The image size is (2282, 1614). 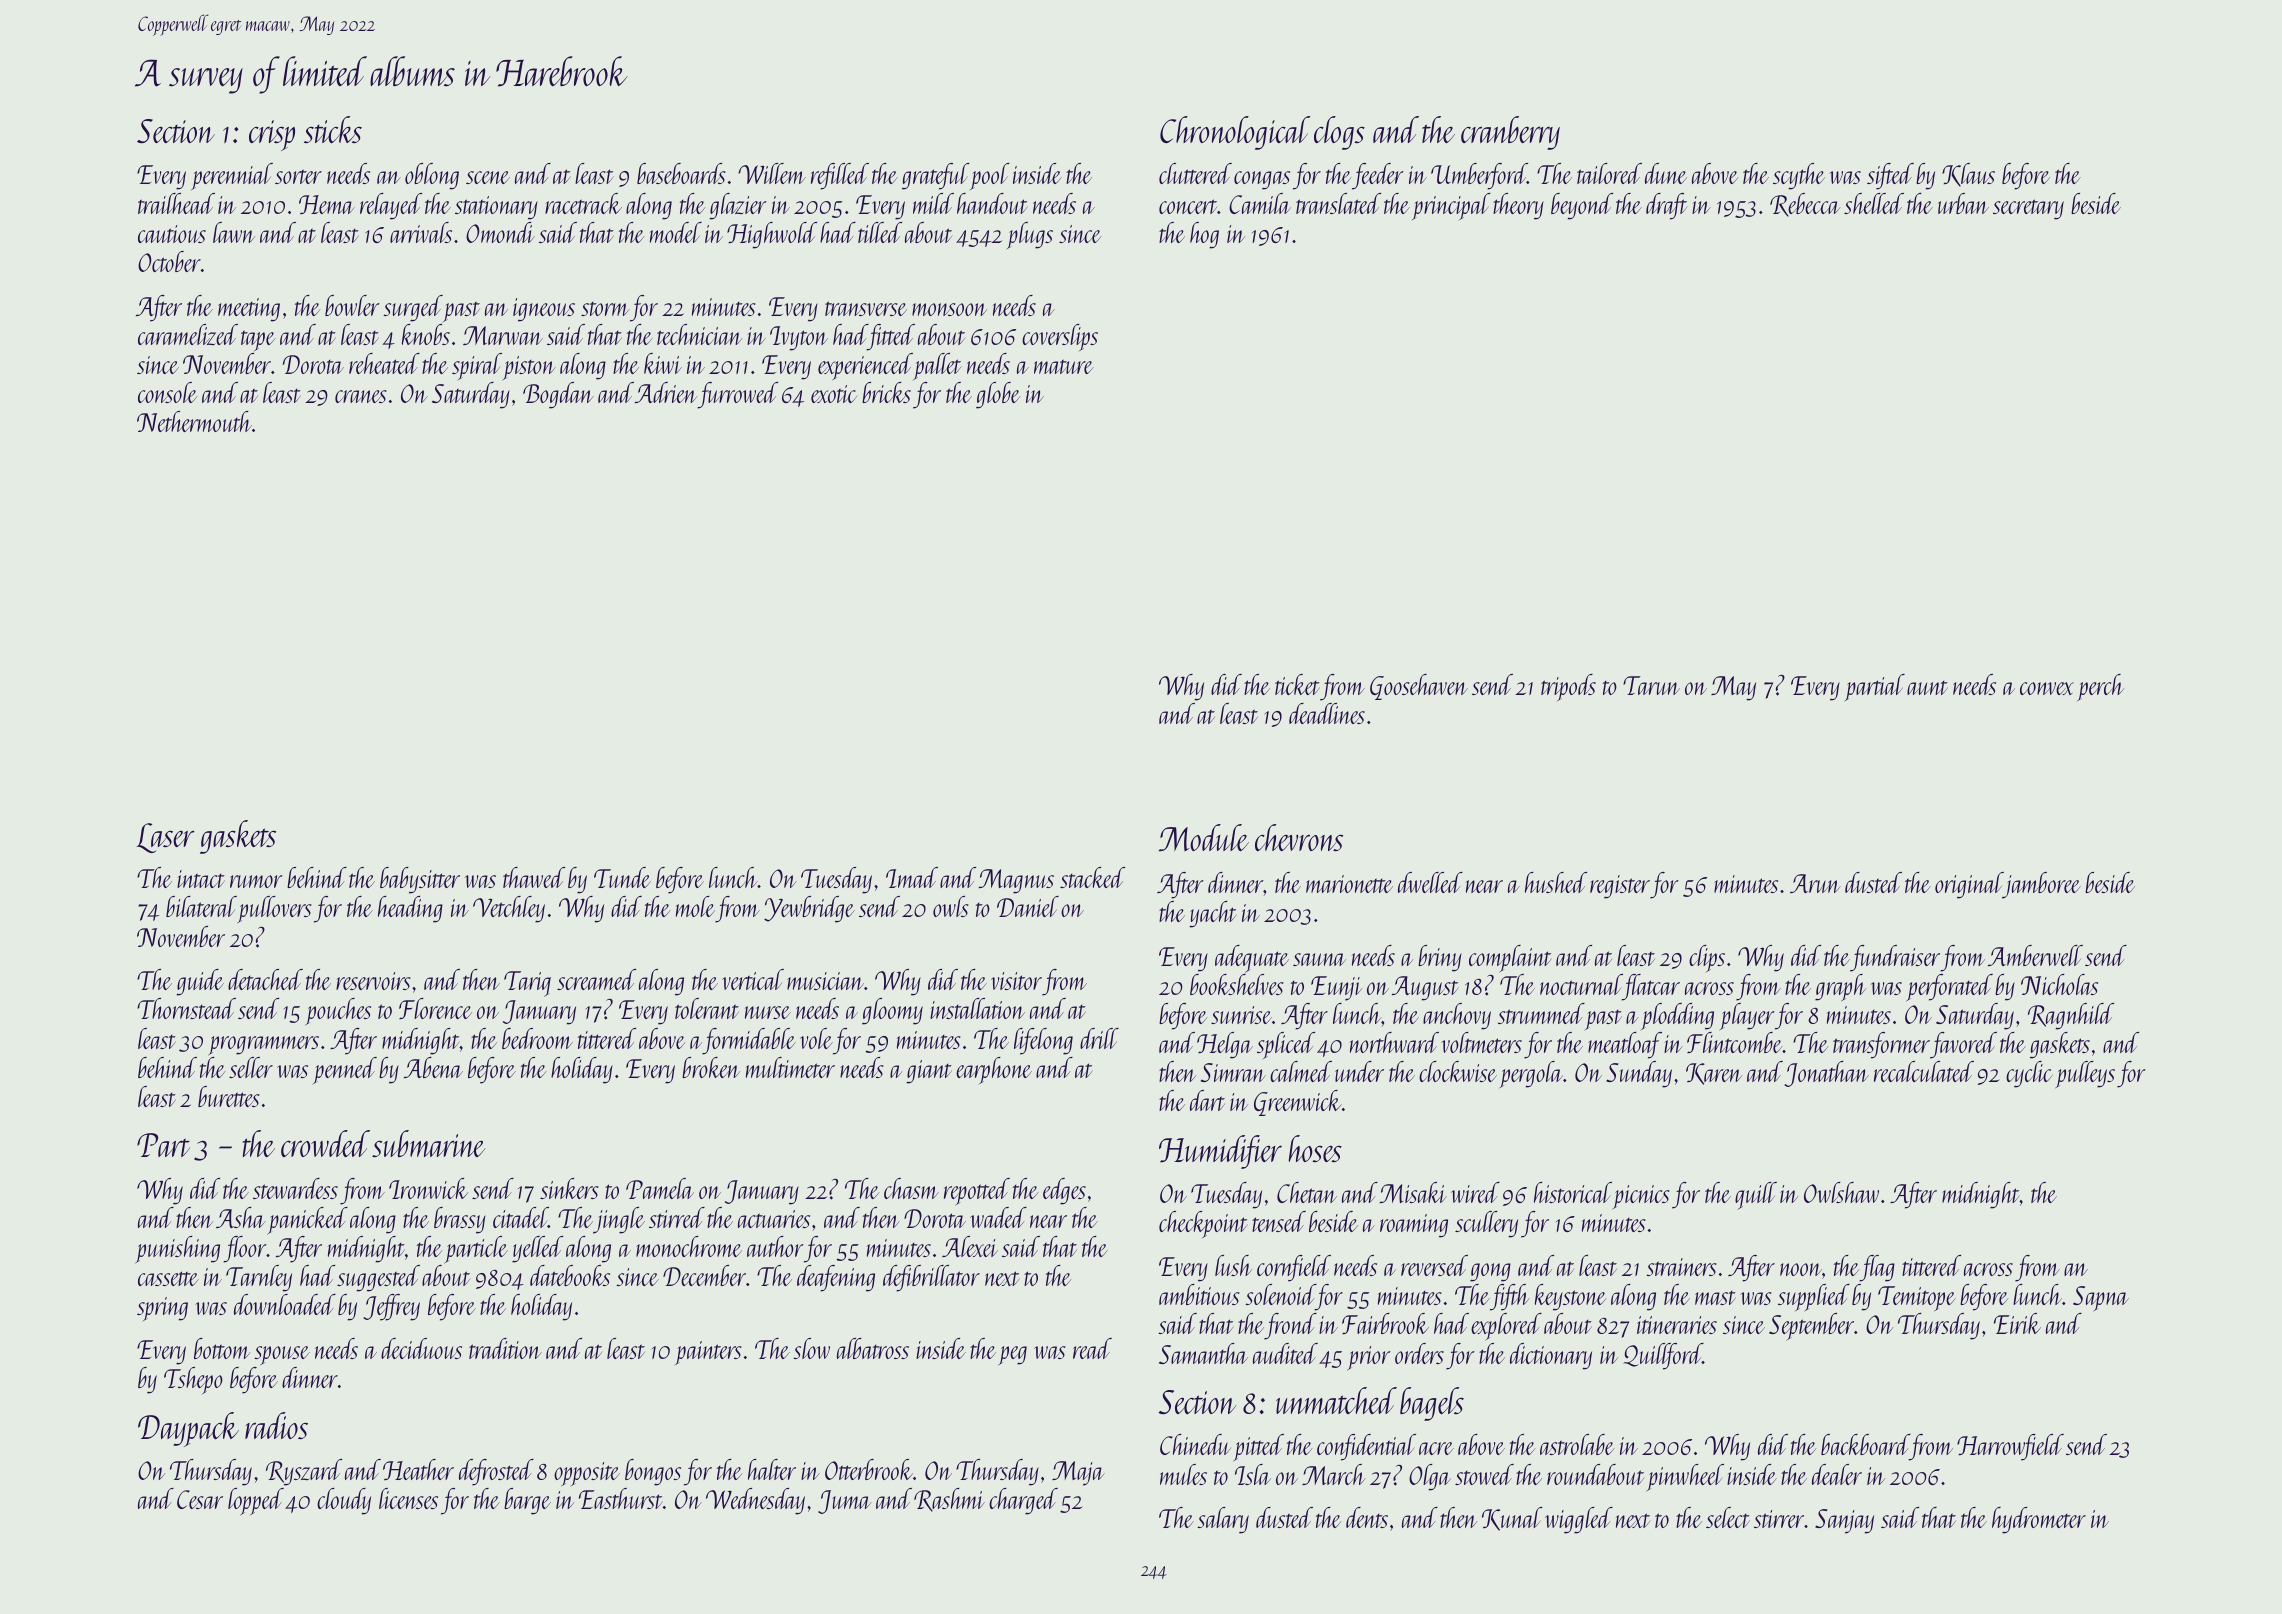 I want to click on Eunji, so click(x=1336, y=988).
